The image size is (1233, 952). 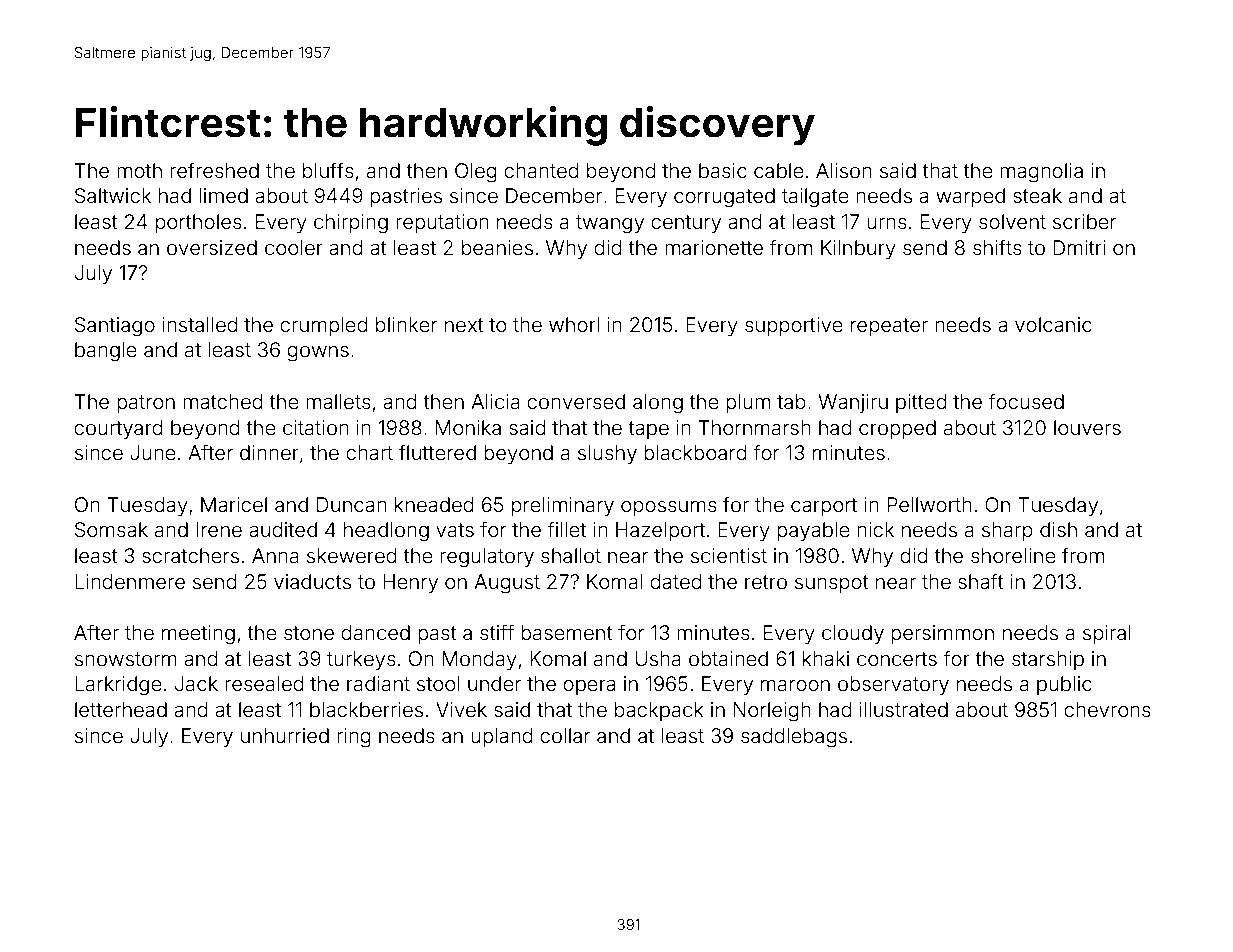 What do you see at coordinates (121, 709) in the screenshot?
I see `letterhead` at bounding box center [121, 709].
